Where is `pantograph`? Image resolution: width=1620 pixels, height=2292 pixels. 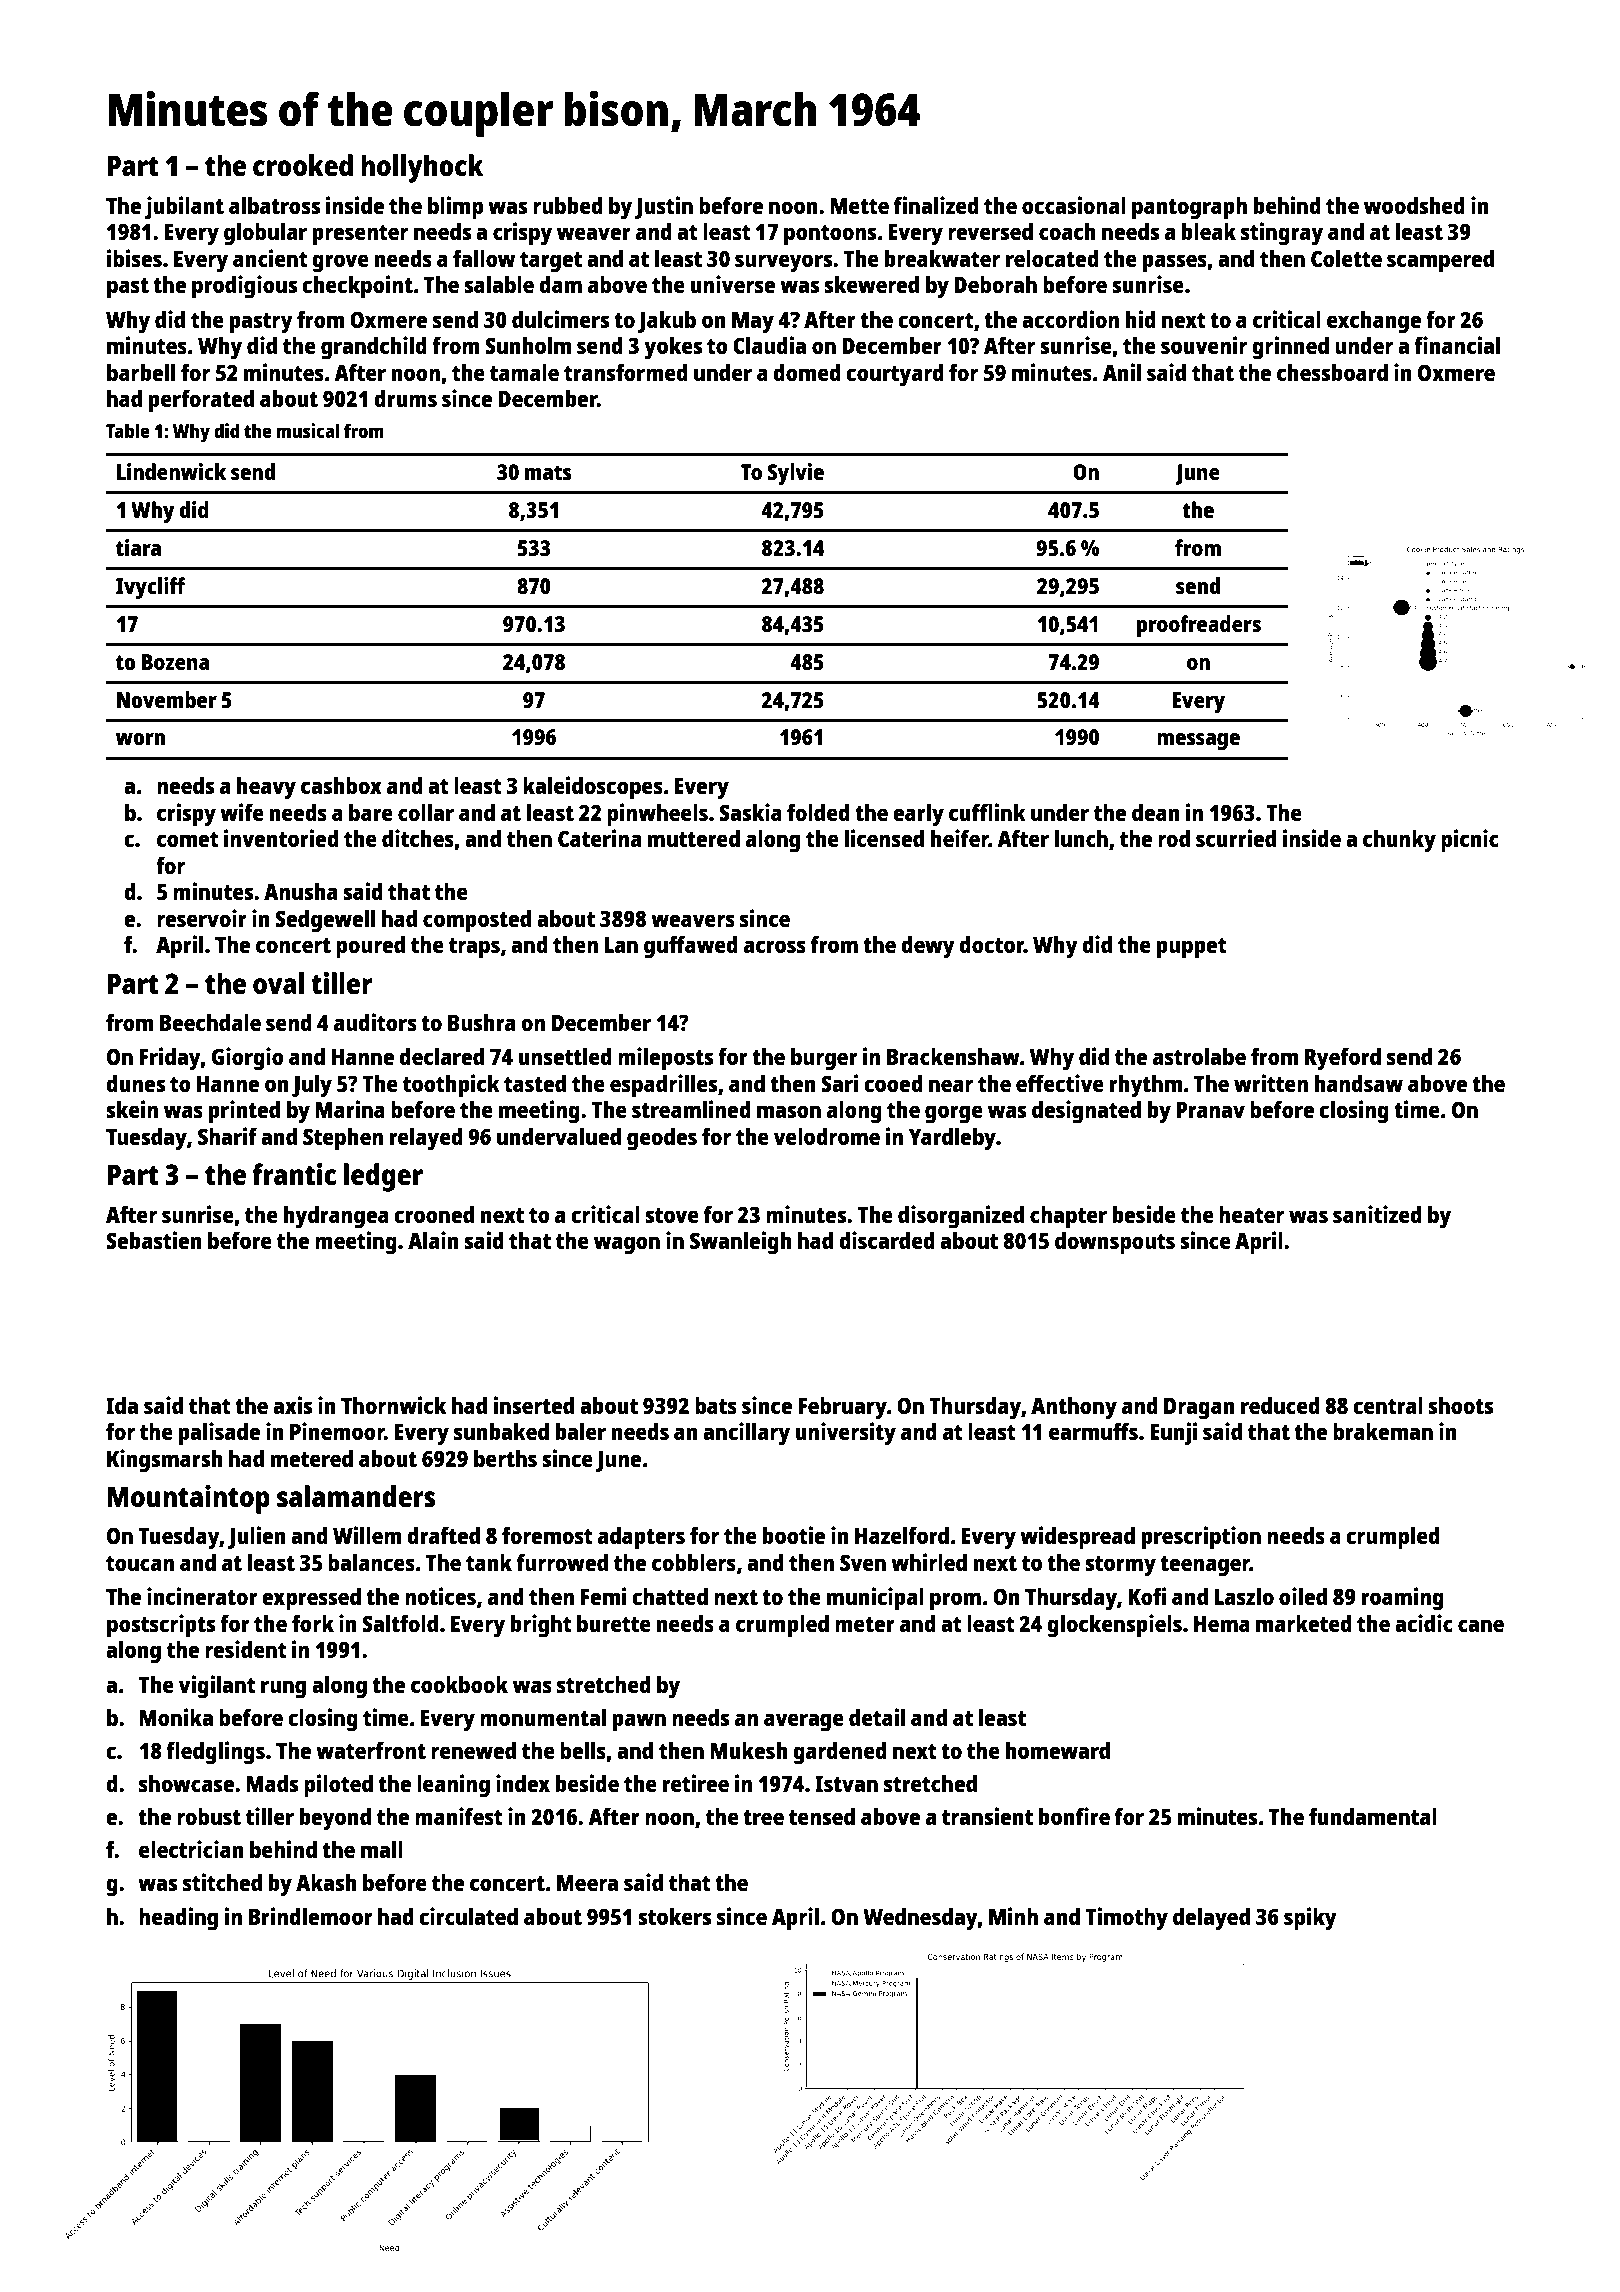
pantograph is located at coordinates (1189, 208).
